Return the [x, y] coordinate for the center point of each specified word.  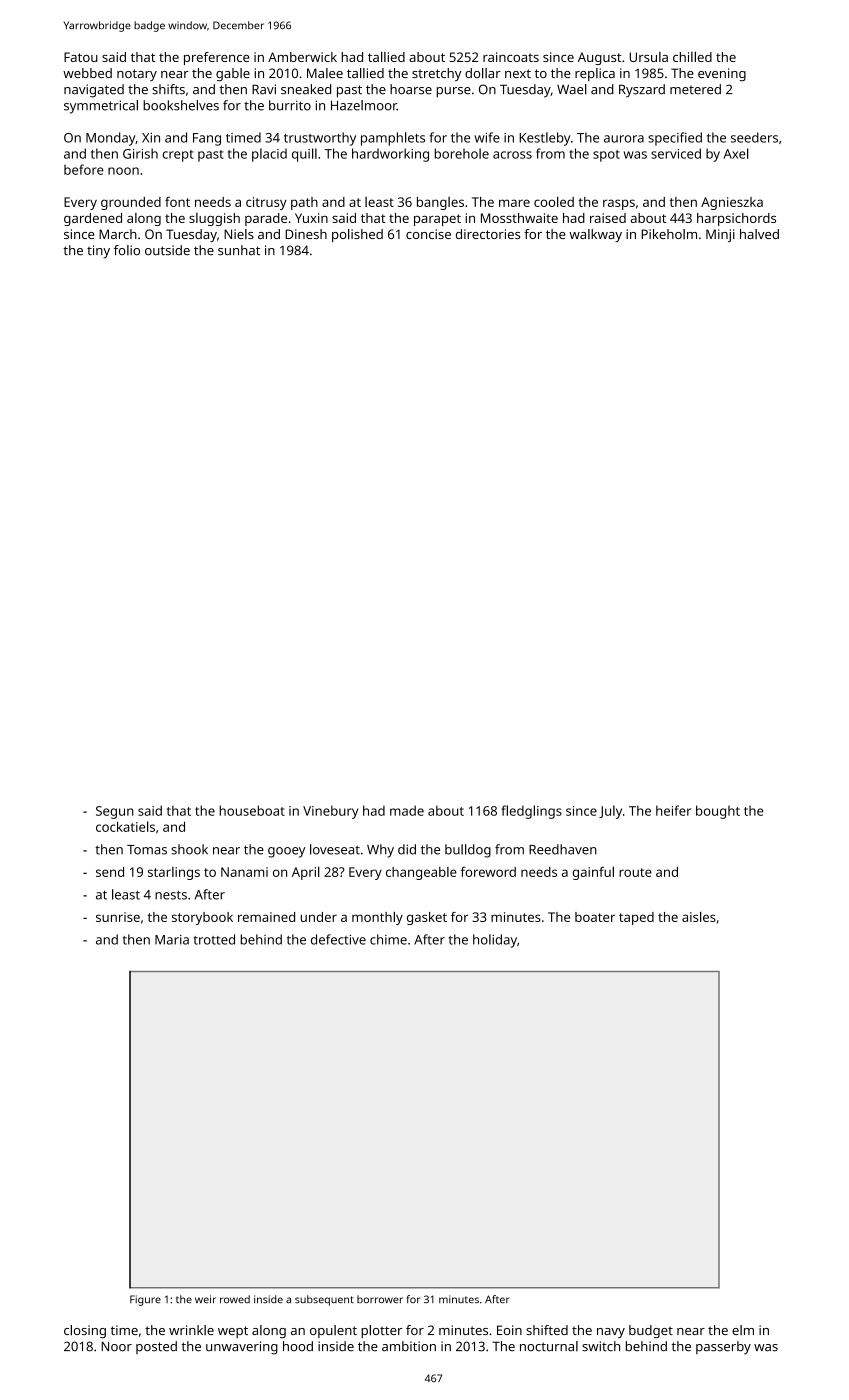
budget [651, 1331]
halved [759, 234]
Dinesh [306, 234]
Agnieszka [732, 203]
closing [85, 1331]
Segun [115, 812]
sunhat [239, 250]
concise [428, 234]
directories [488, 234]
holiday [495, 941]
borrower [380, 1299]
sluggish [214, 219]
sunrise [118, 917]
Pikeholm [669, 234]
